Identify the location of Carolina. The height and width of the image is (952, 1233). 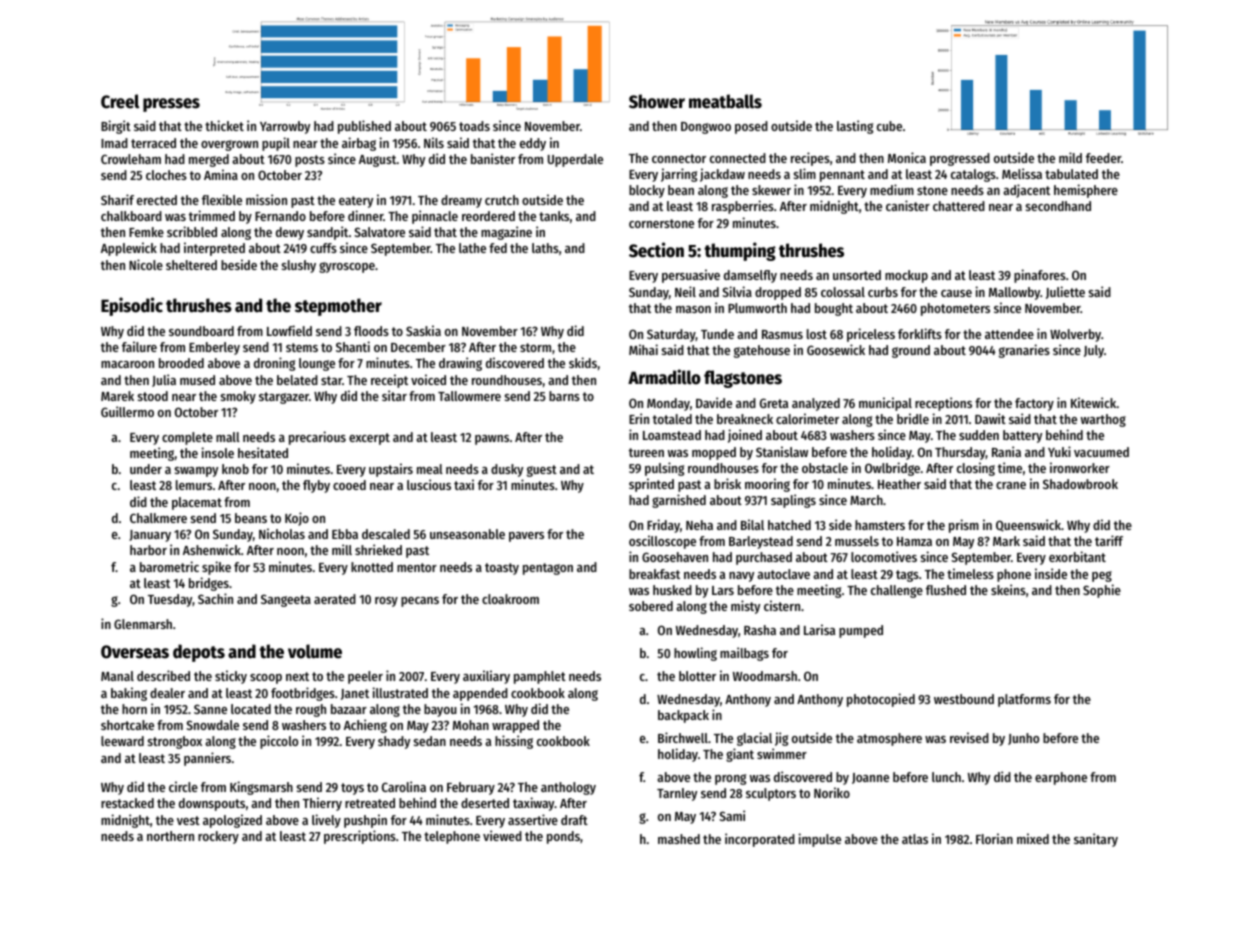
(404, 786).
